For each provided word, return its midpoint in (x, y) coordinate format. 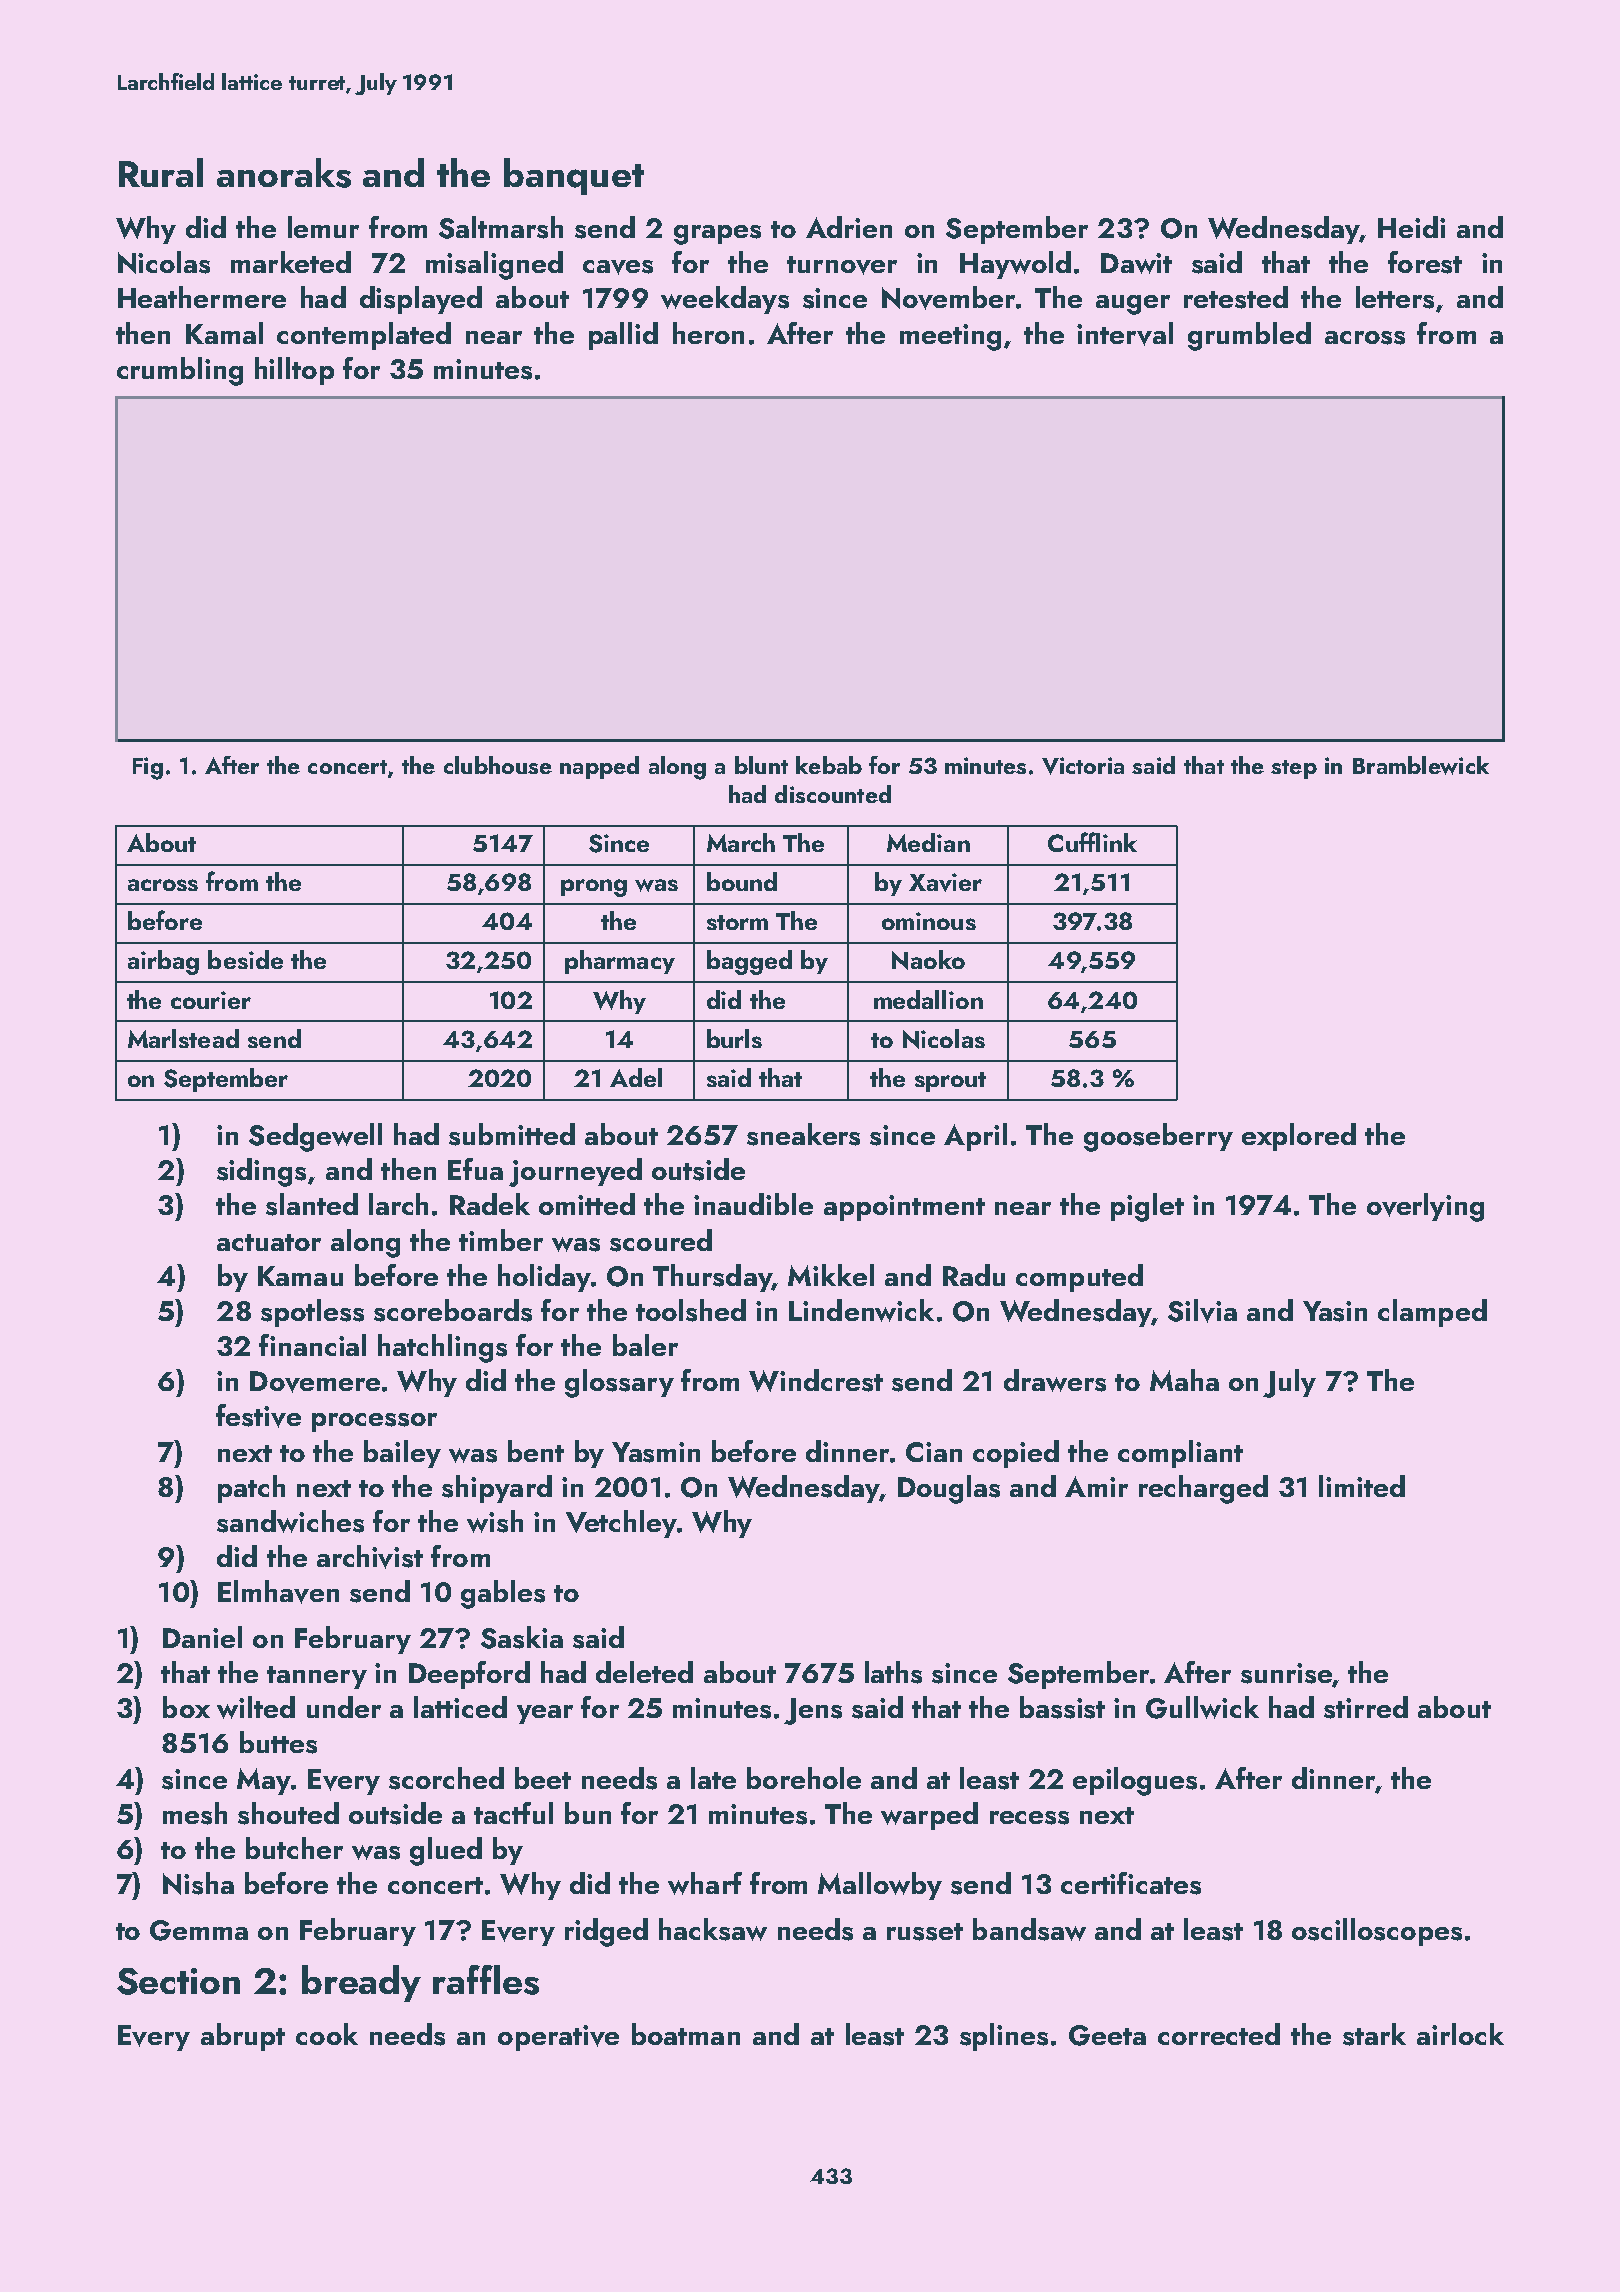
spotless (312, 1313)
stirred (1366, 1707)
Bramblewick (1421, 765)
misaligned (494, 265)
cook (327, 2034)
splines (1004, 2037)
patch (251, 1489)
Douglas (949, 1489)
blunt (761, 765)
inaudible (753, 1204)
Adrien (849, 227)
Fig (148, 768)
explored (1299, 1137)
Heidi (1411, 227)
